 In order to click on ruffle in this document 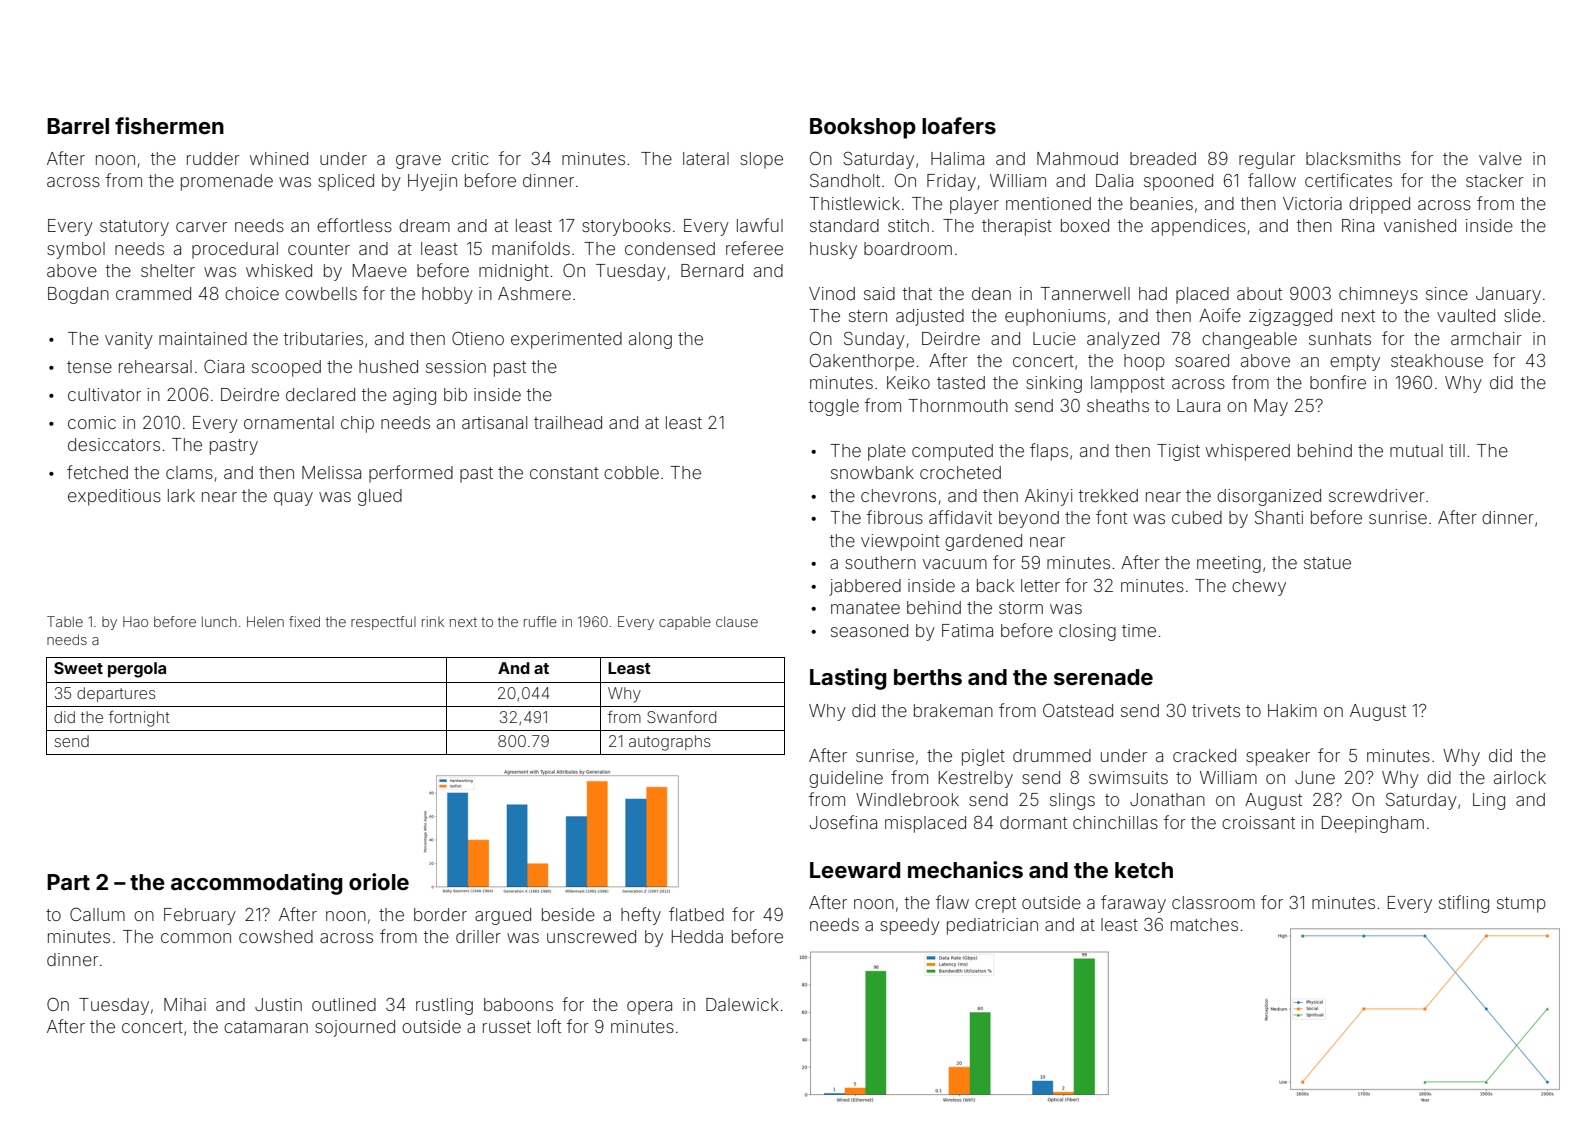, I will do `click(540, 621)`.
